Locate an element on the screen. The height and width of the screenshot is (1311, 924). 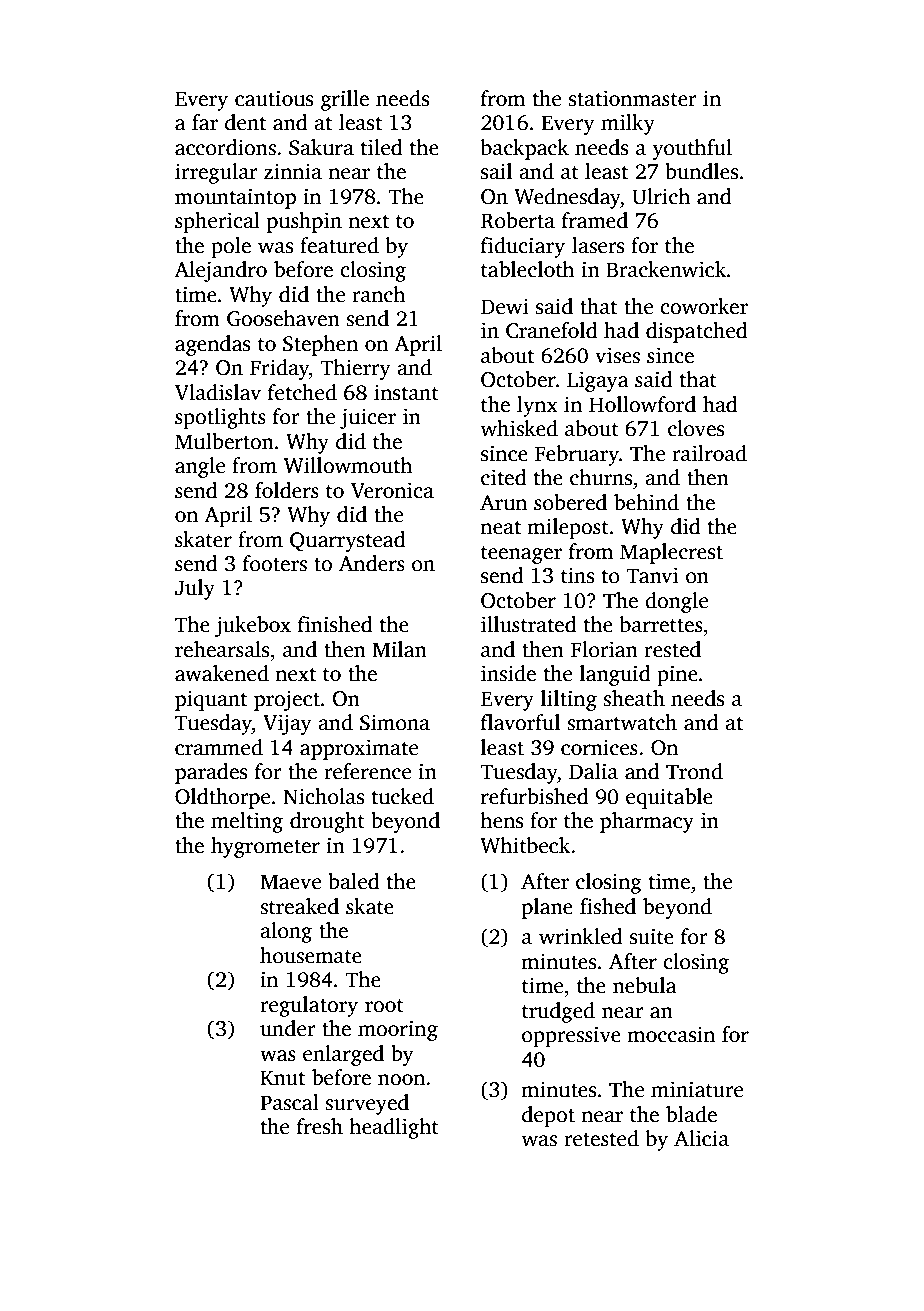
far is located at coordinates (205, 122).
